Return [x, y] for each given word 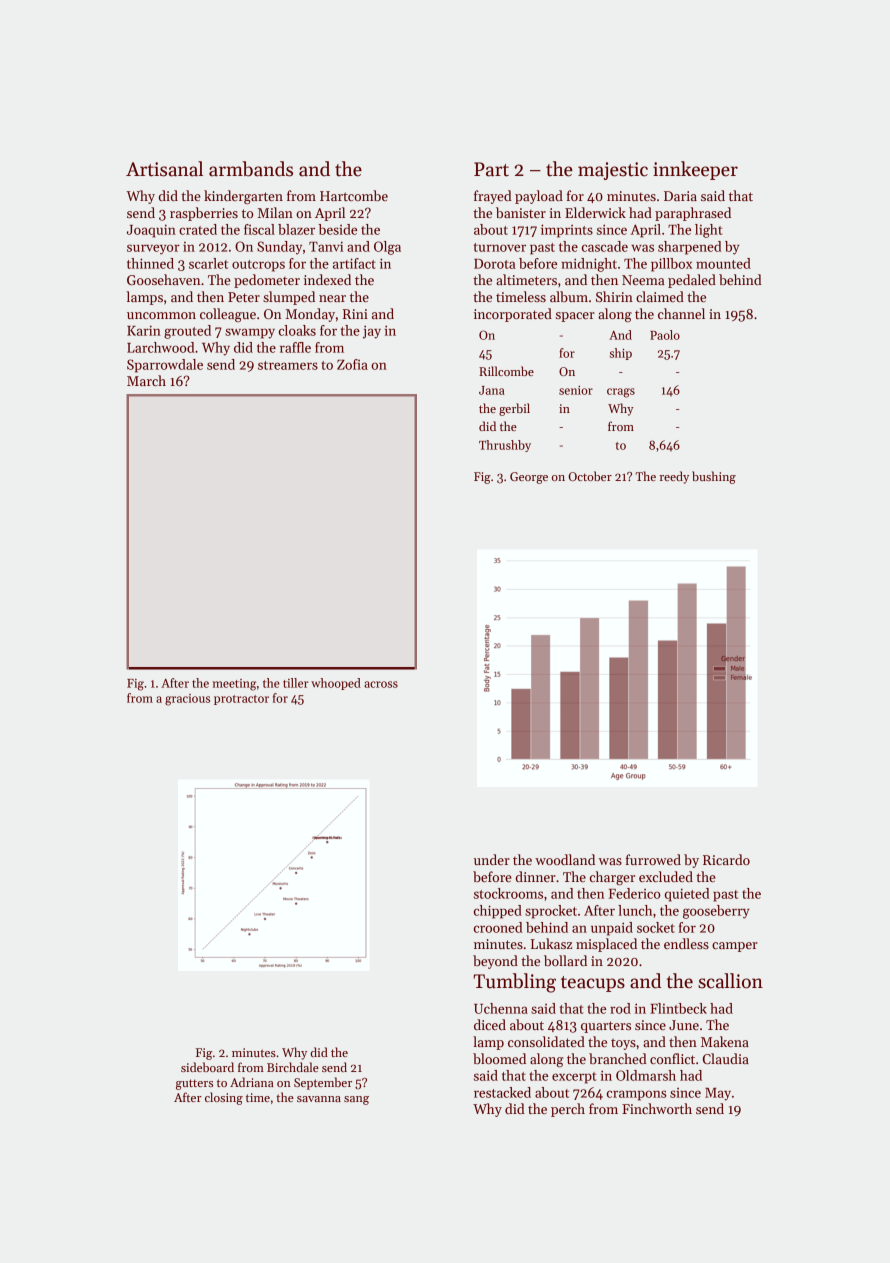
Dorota [495, 264]
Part [491, 169]
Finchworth [657, 1108]
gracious [187, 700]
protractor [241, 700]
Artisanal [164, 169]
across [381, 684]
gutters [194, 1084]
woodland [565, 859]
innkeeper [695, 170]
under [492, 859]
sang [356, 1100]
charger [612, 878]
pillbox [671, 265]
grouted [187, 332]
